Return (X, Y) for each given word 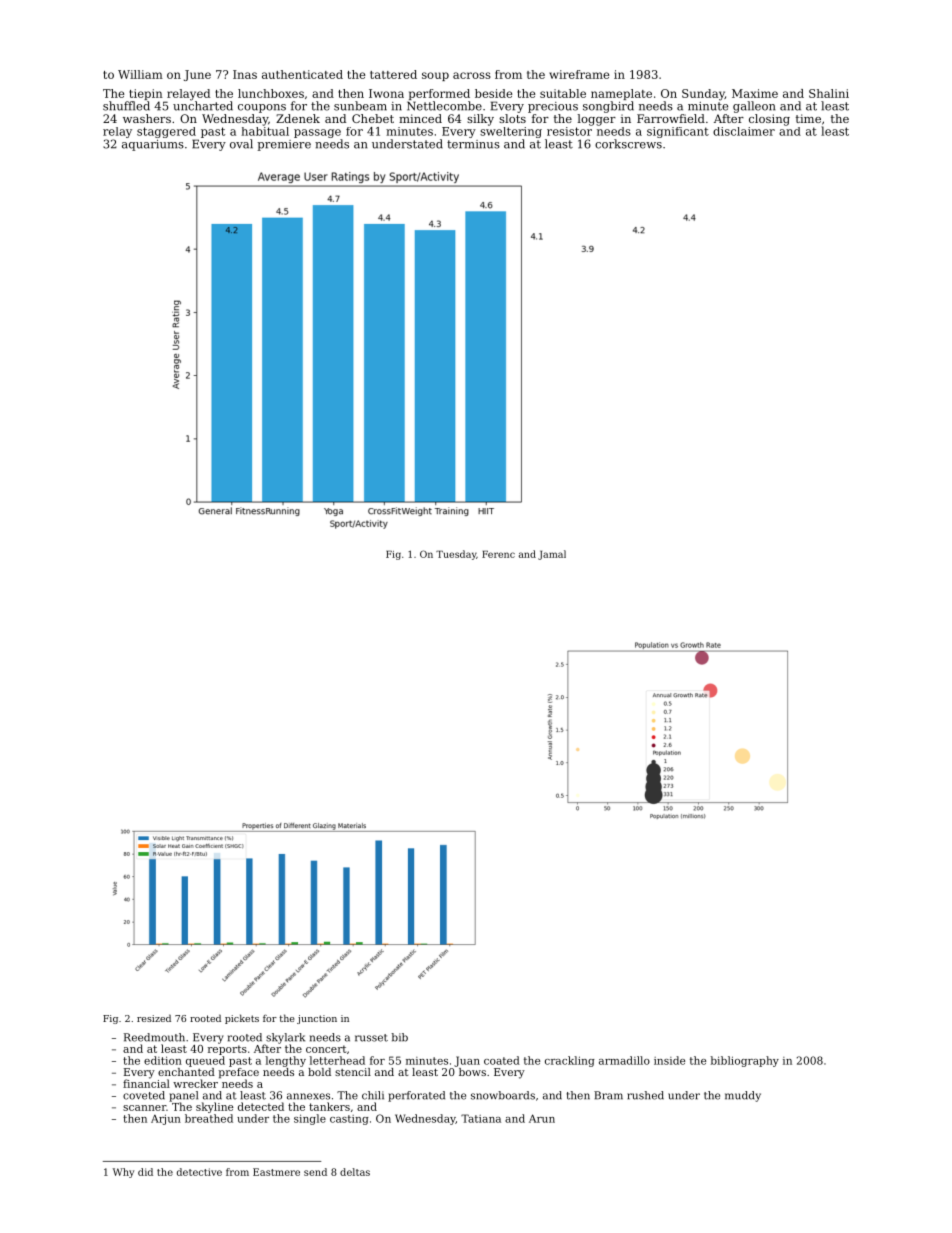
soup (435, 76)
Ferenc (498, 554)
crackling (570, 1061)
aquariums (153, 145)
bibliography (745, 1061)
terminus (473, 144)
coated (502, 1060)
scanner (144, 1108)
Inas (245, 74)
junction (317, 1019)
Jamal (552, 555)
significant (678, 132)
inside (669, 1060)
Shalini (829, 93)
